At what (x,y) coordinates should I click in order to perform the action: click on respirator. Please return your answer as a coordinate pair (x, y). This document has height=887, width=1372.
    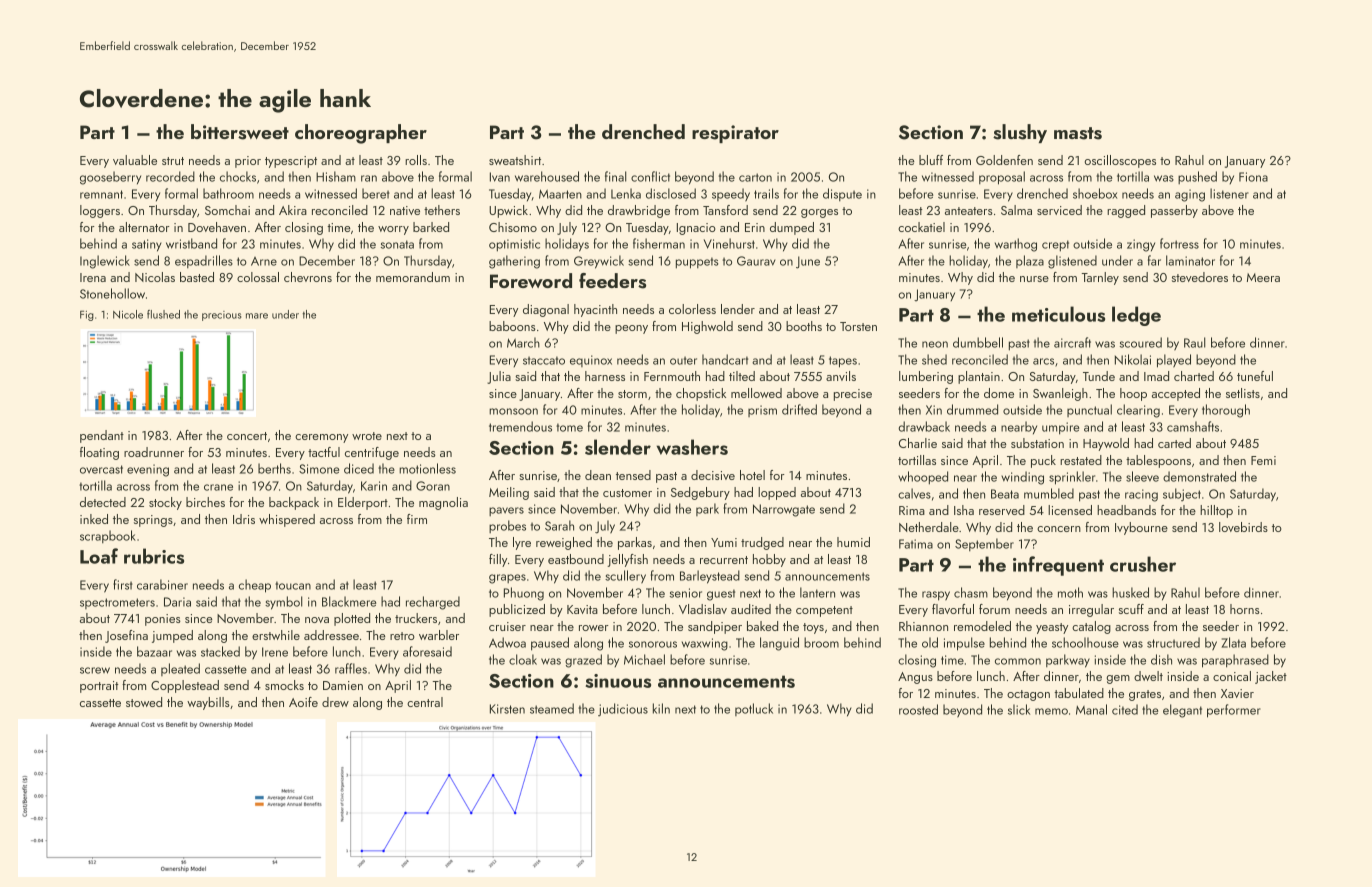
    Looking at the image, I should click on (735, 134).
